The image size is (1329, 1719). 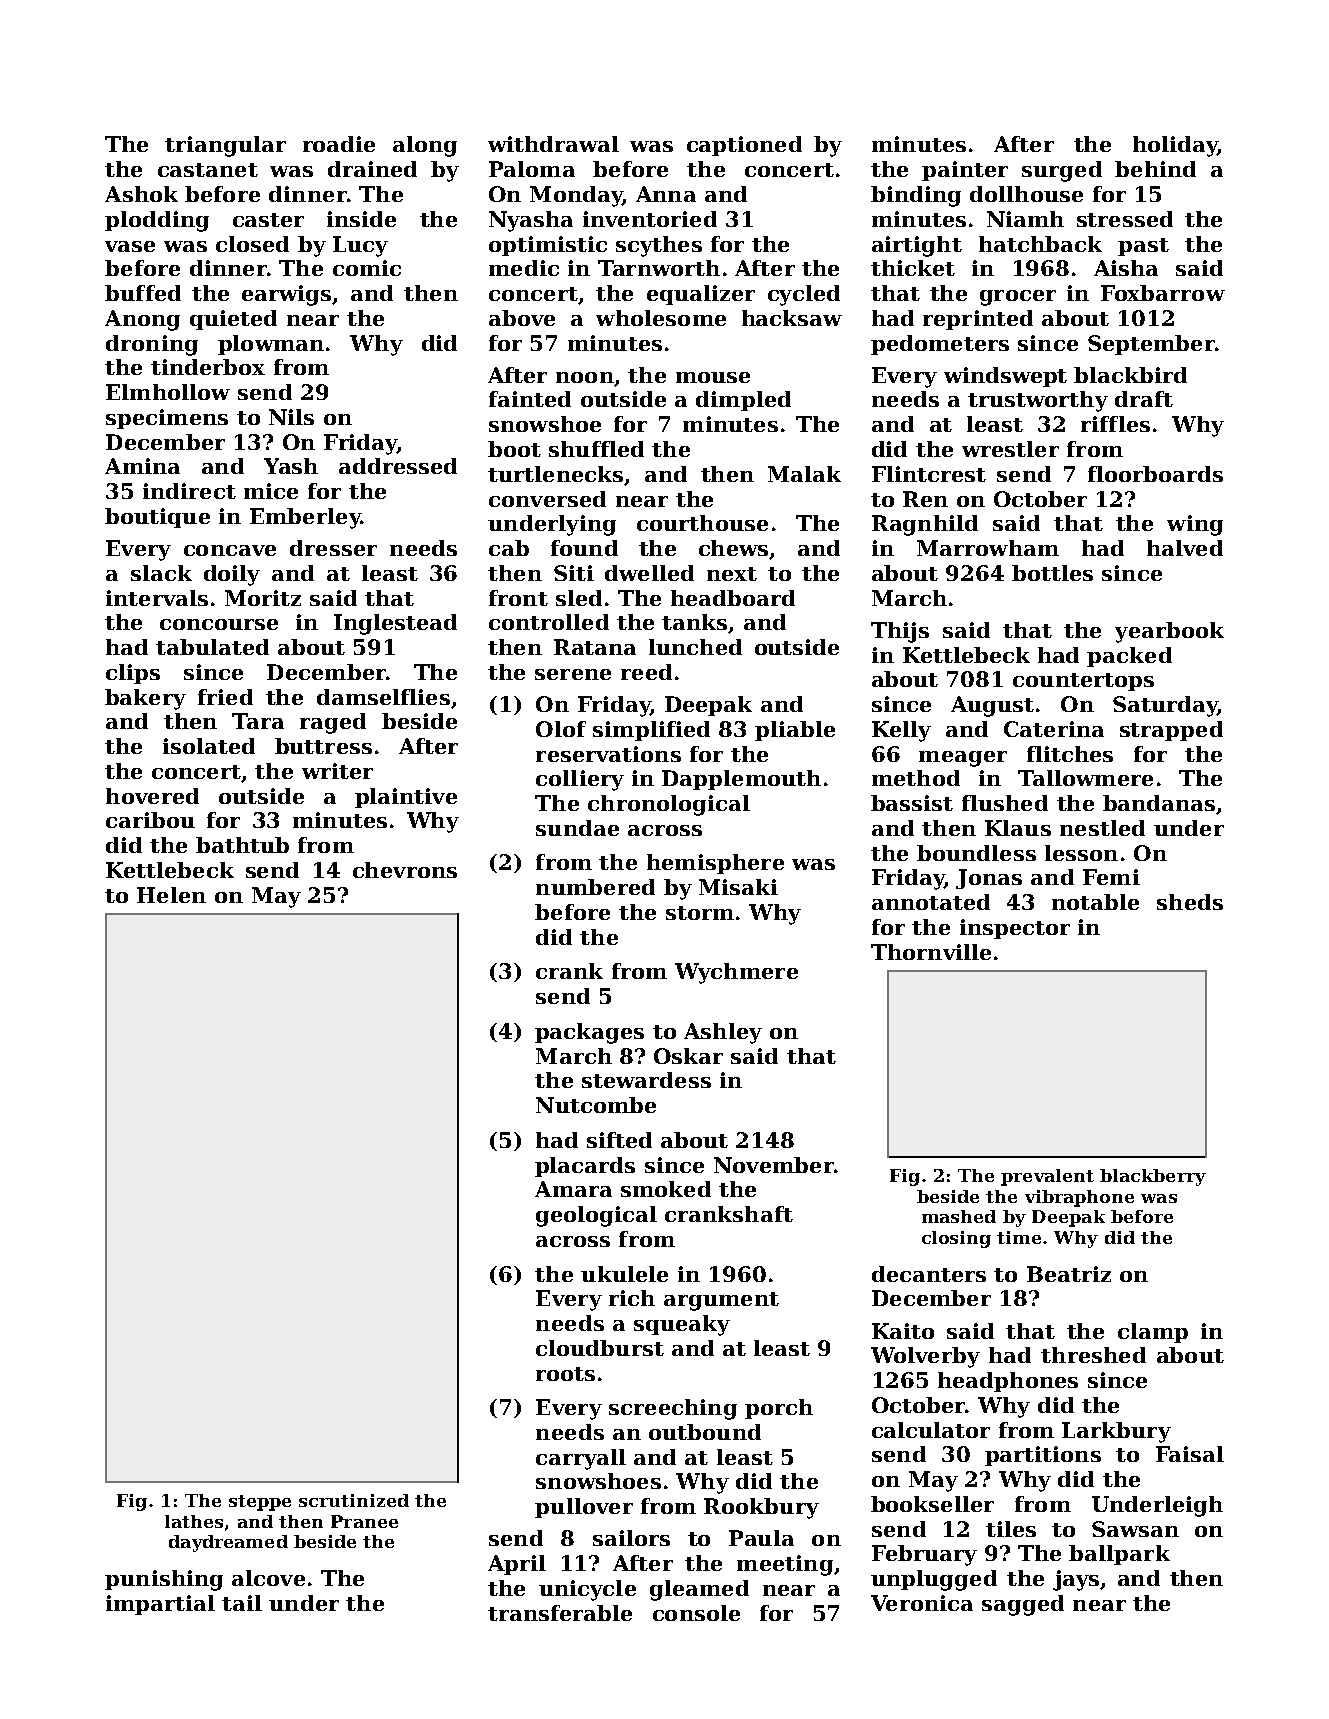 I want to click on Ratana, so click(x=595, y=647).
